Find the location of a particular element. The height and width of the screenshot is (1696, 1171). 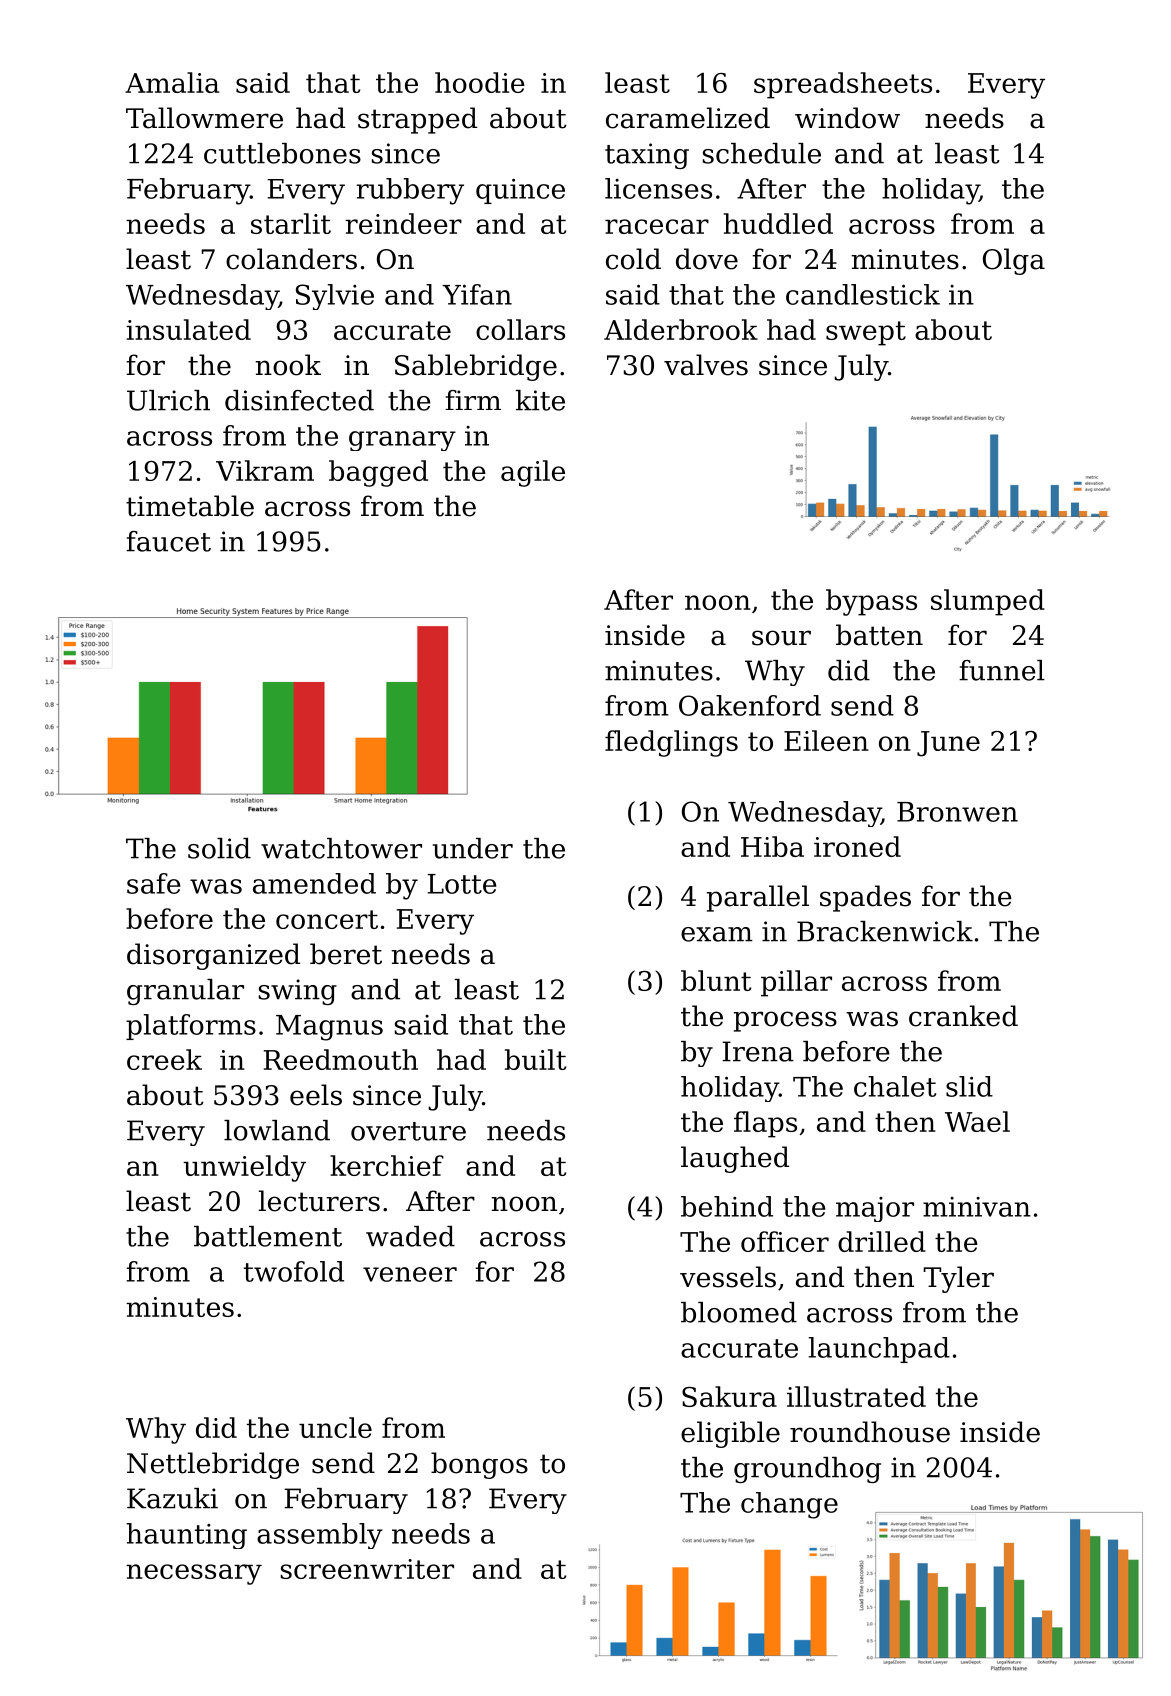

minivan is located at coordinates (977, 1207).
